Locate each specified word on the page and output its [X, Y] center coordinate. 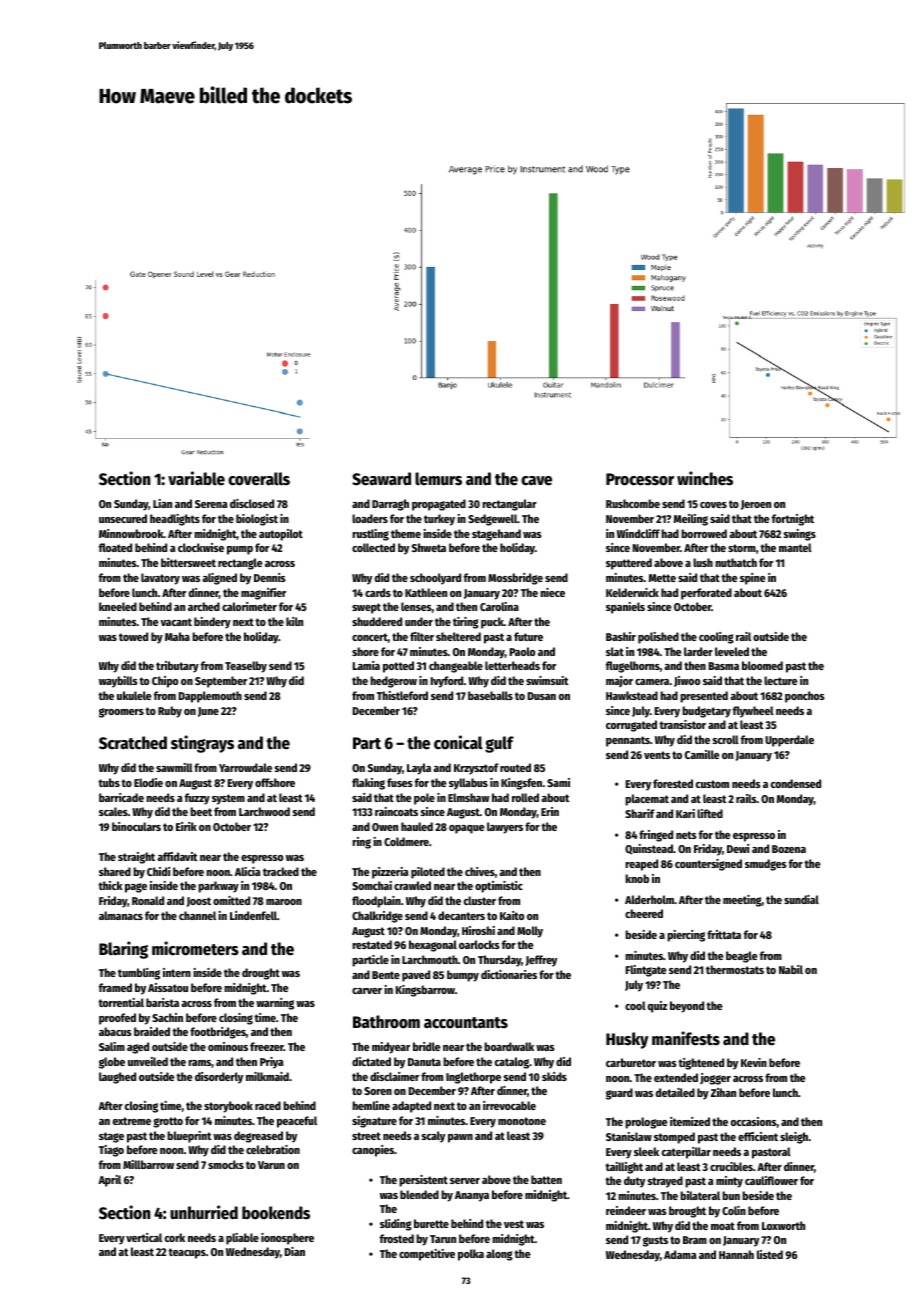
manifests [686, 1038]
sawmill [174, 767]
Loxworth [783, 1225]
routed [515, 767]
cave [536, 481]
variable [196, 478]
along [499, 1255]
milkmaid [267, 1076]
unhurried [204, 1212]
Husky [627, 1040]
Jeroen [756, 505]
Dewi [738, 848]
